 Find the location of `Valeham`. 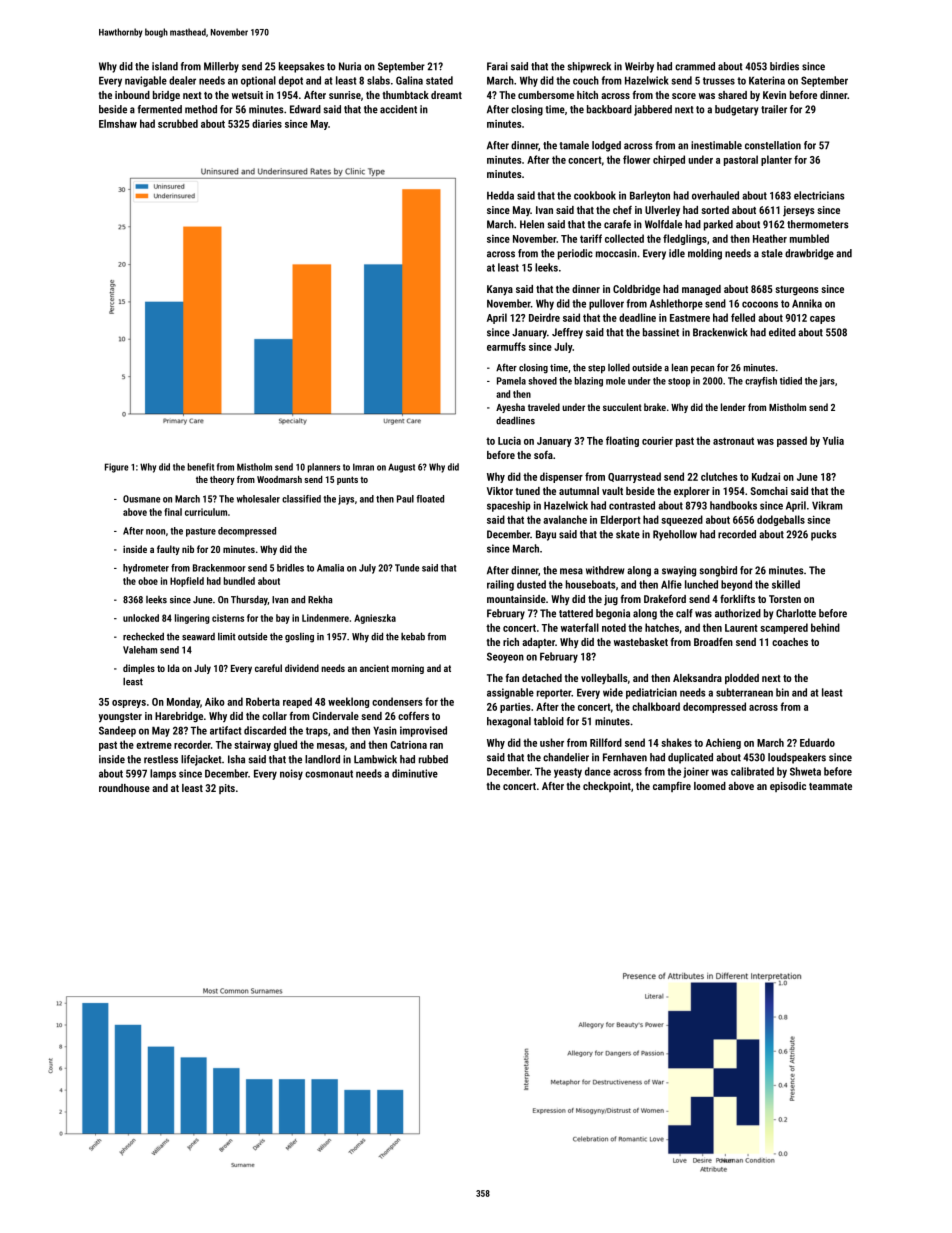

Valeham is located at coordinates (140, 650).
